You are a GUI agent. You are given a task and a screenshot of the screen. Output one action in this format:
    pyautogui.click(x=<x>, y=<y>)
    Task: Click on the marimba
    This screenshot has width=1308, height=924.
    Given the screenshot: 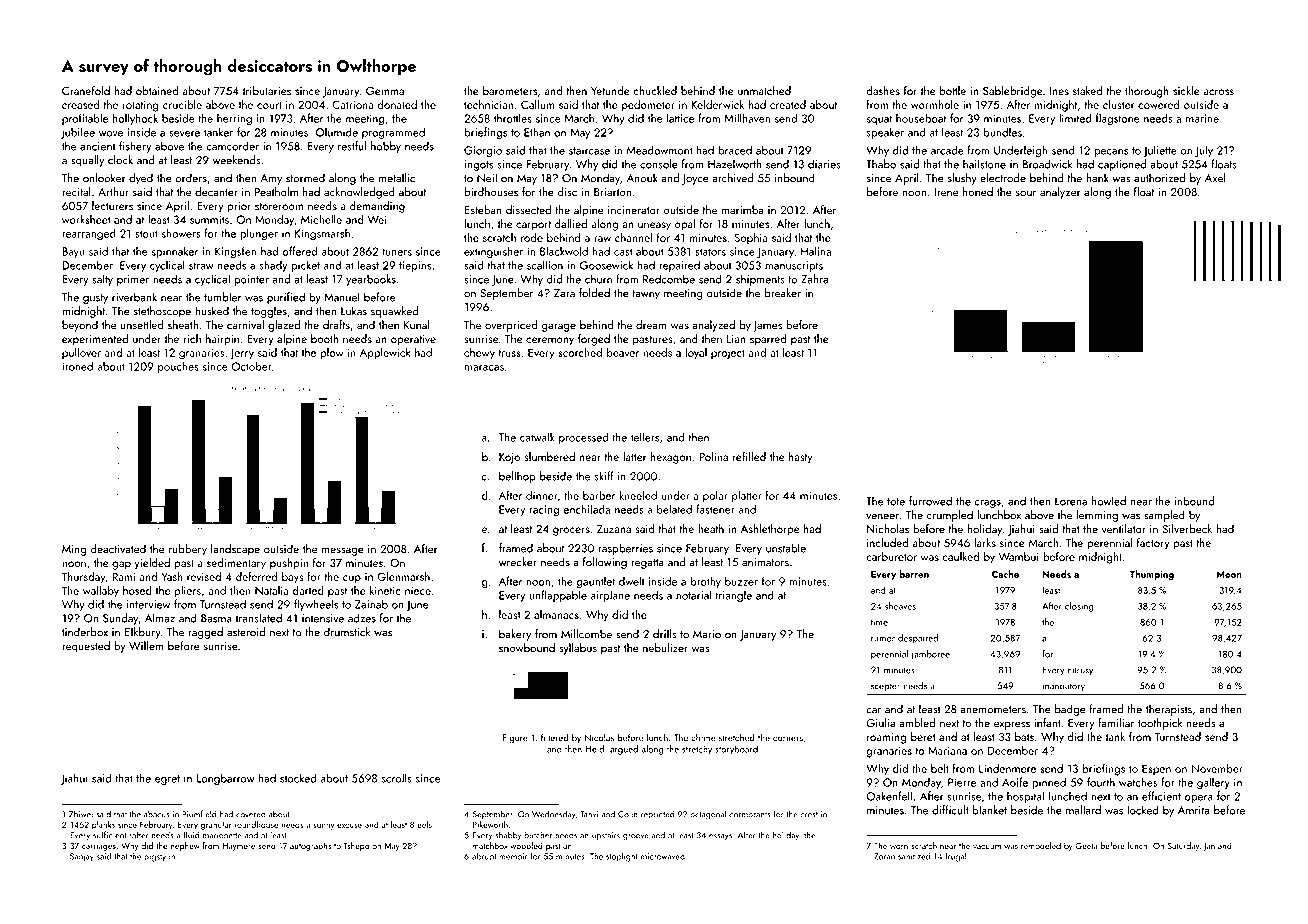 What is the action you would take?
    pyautogui.click(x=743, y=210)
